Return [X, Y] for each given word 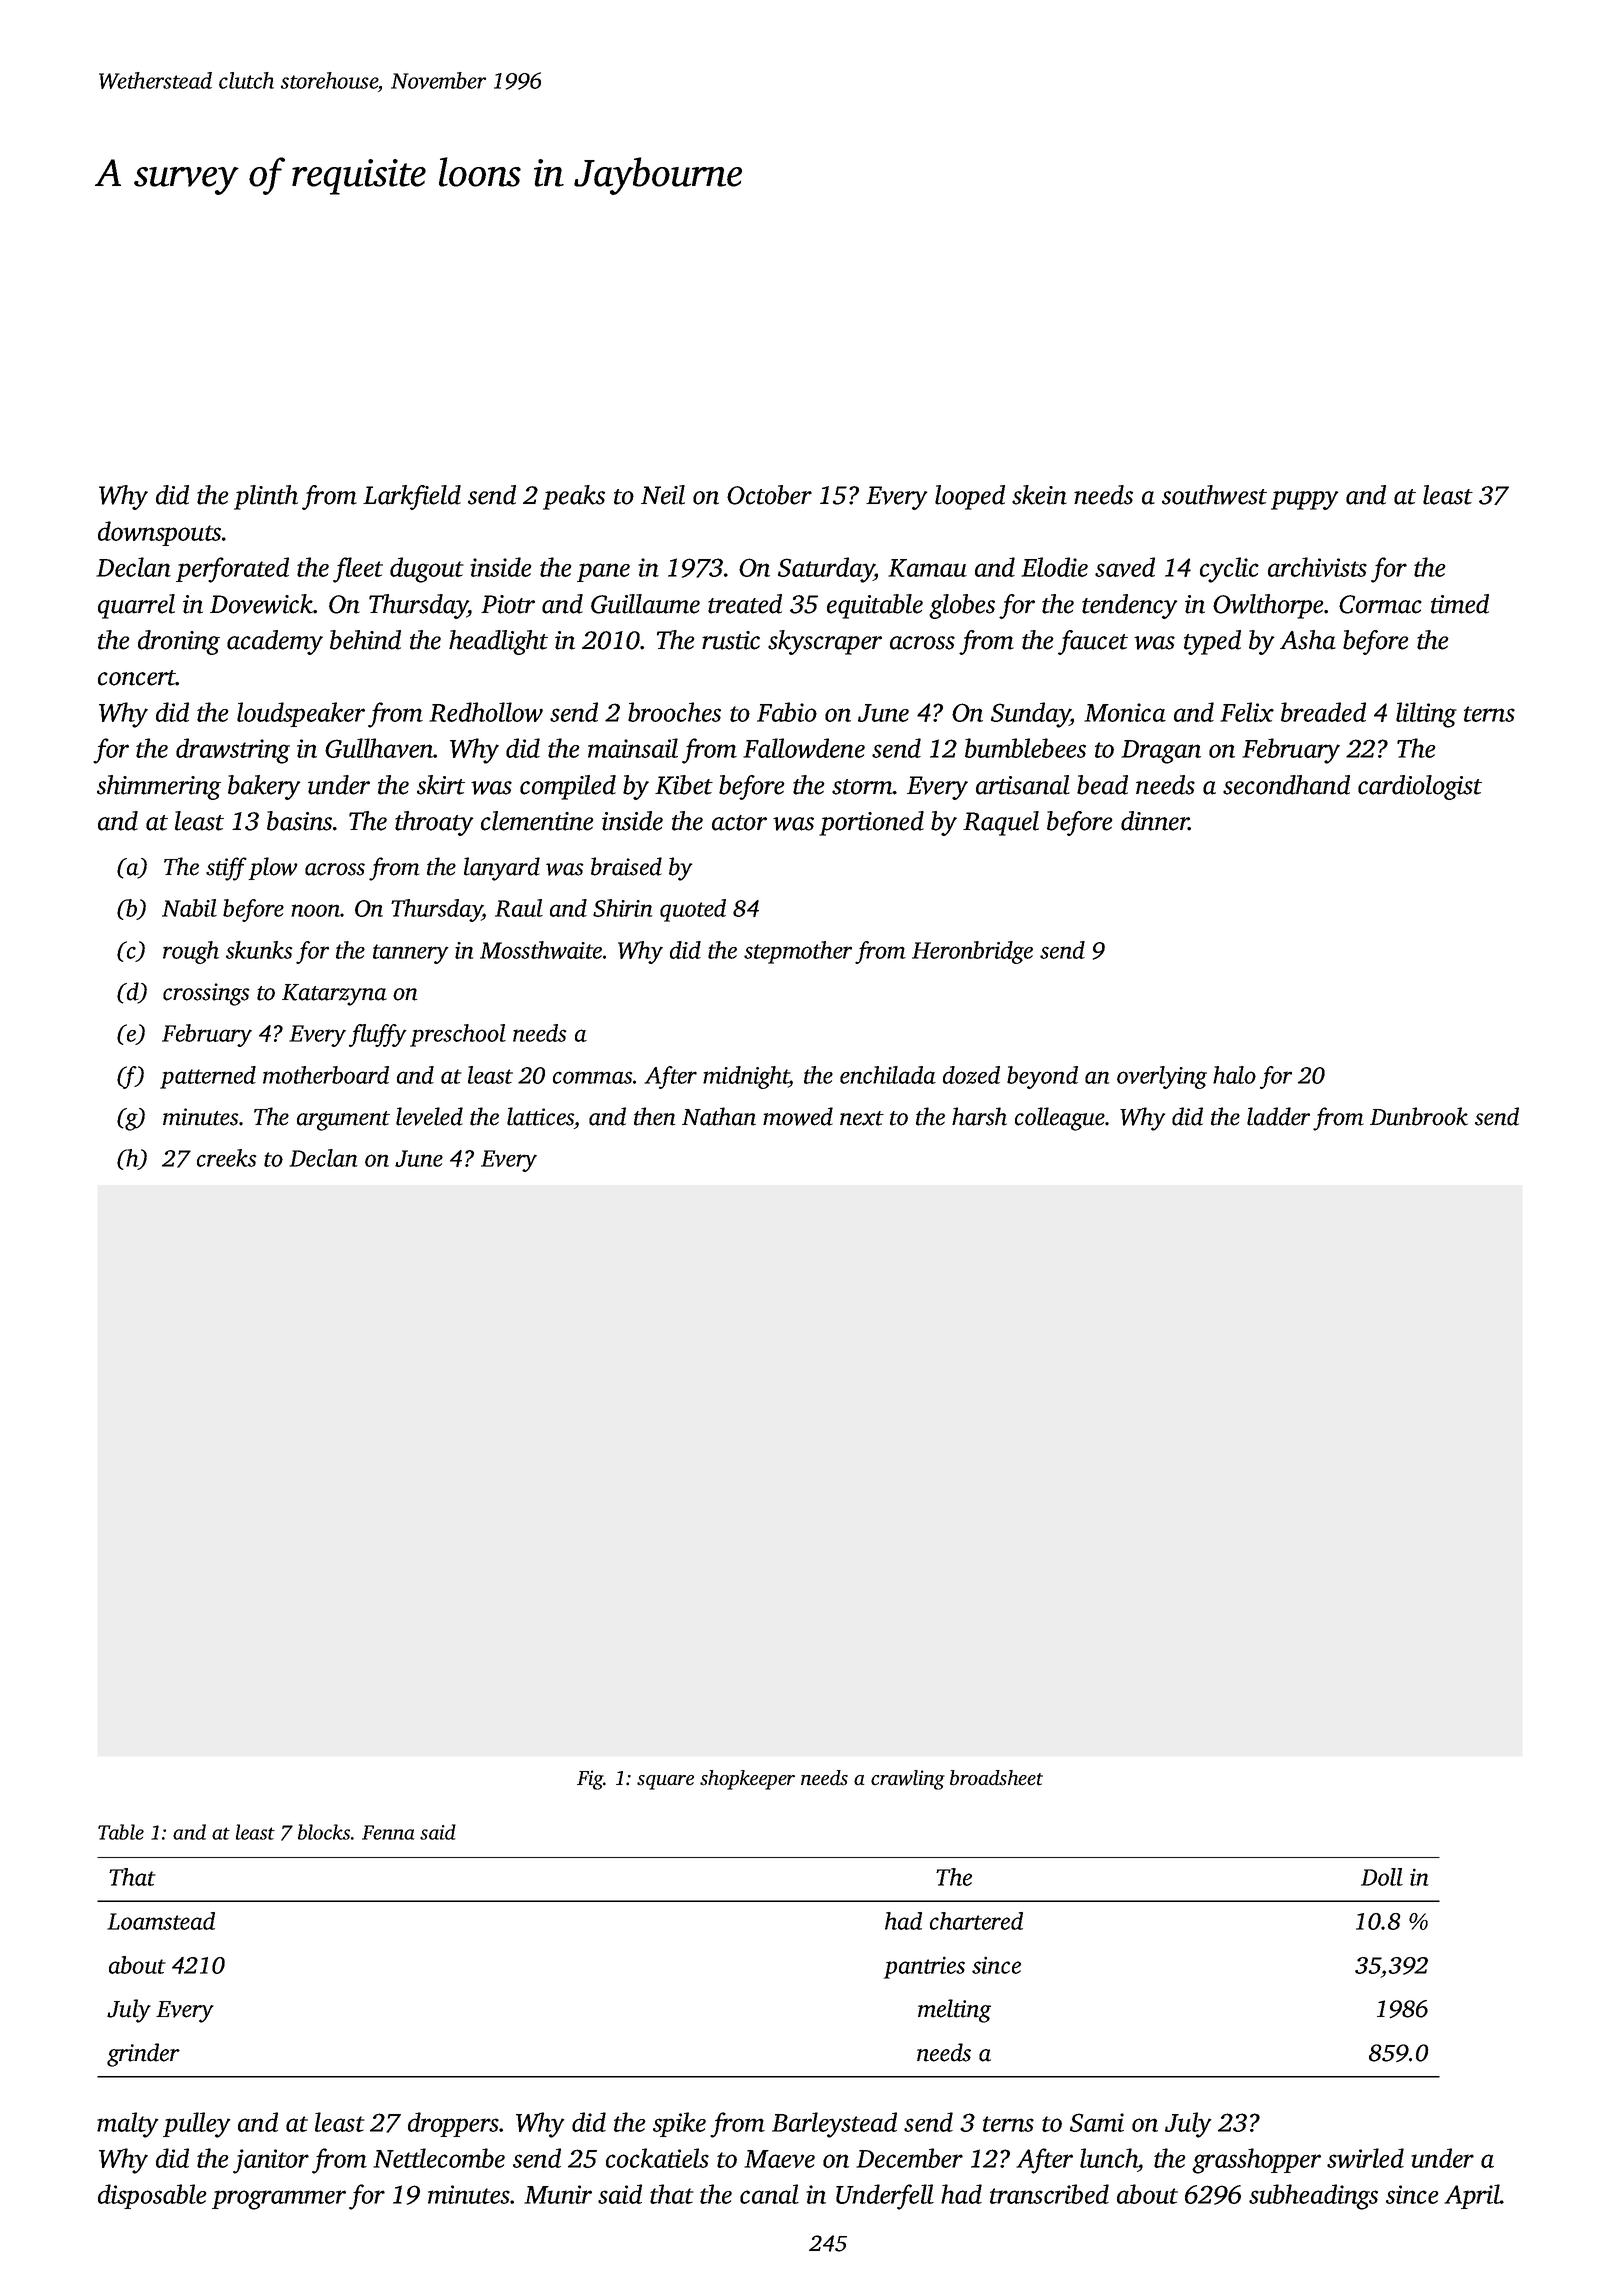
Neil [663, 495]
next [862, 1118]
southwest [1214, 495]
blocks [324, 1832]
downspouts [159, 533]
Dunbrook [1419, 1116]
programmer [279, 2200]
